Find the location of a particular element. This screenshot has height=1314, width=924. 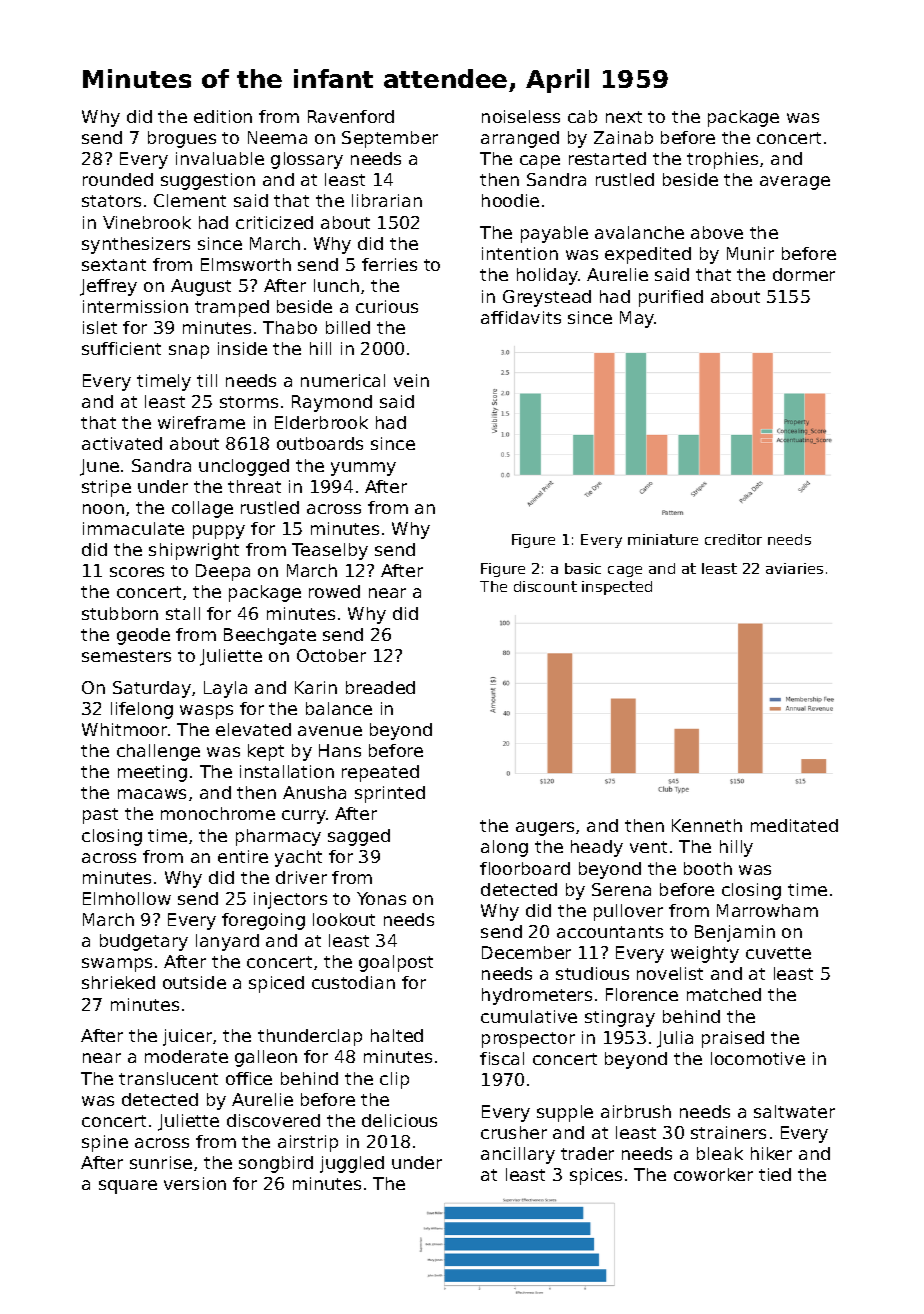

immaculate is located at coordinates (133, 528).
